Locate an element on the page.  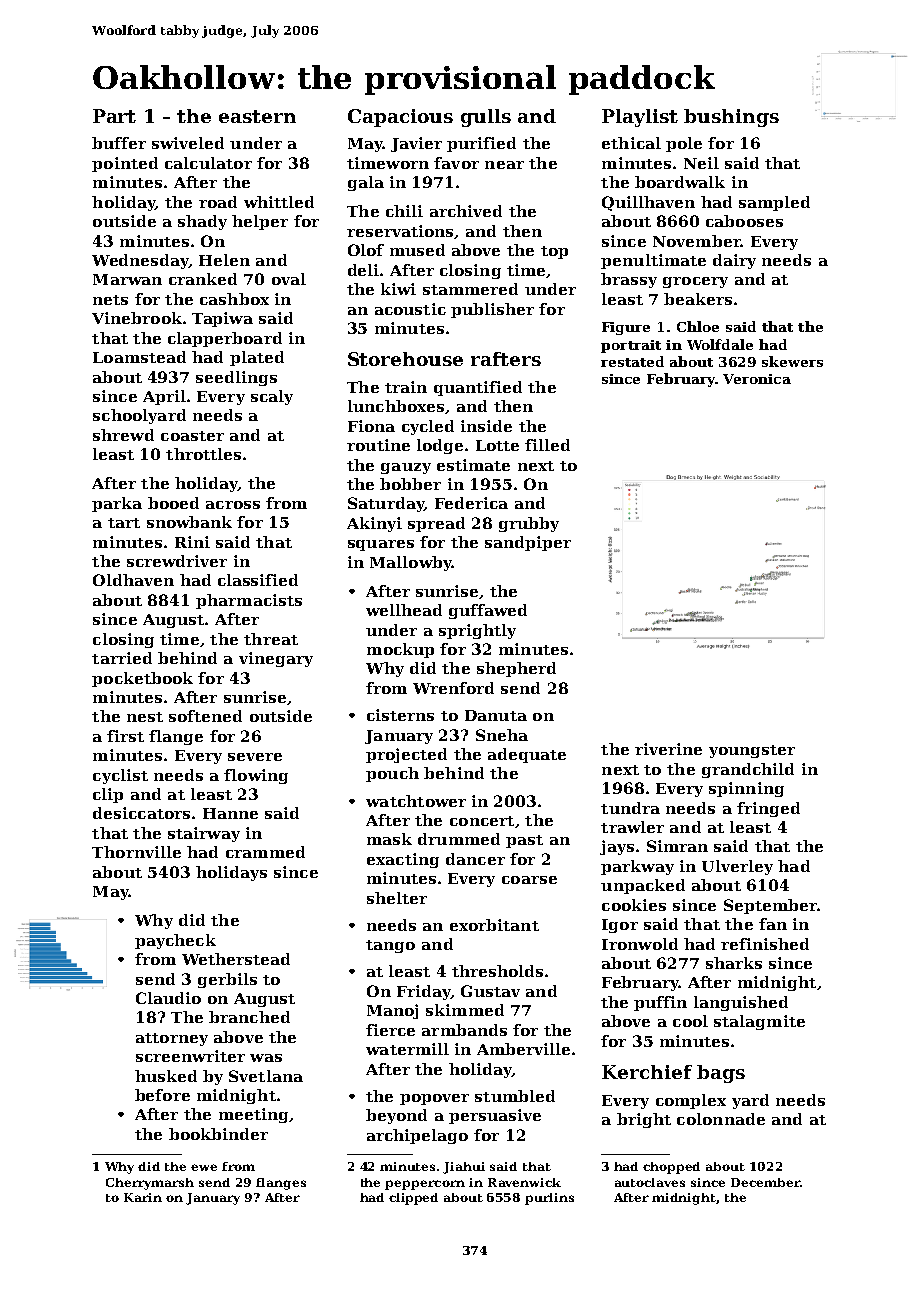
stairway is located at coordinates (204, 834).
